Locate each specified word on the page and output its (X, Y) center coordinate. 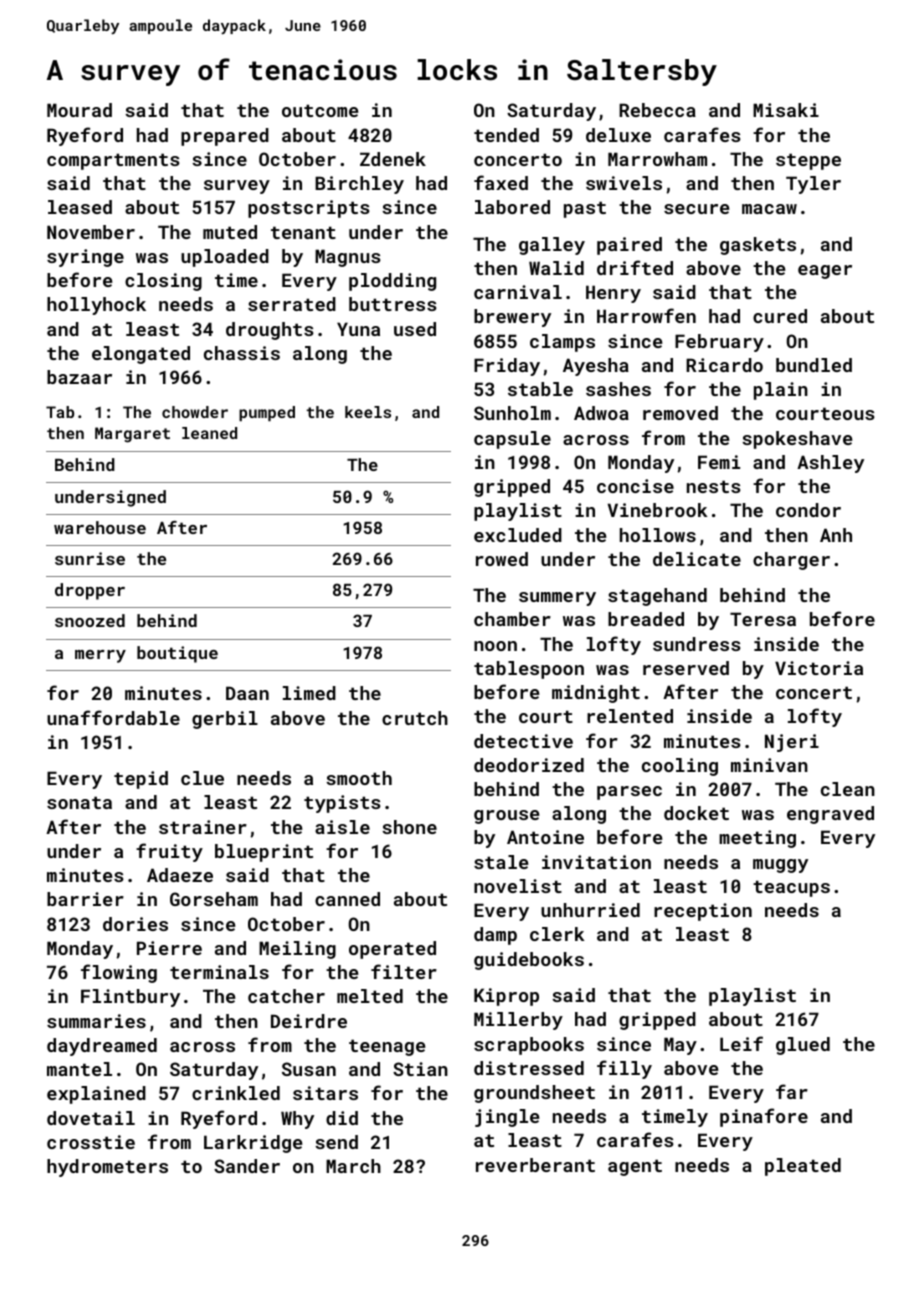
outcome (320, 110)
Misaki (786, 110)
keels (368, 412)
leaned (209, 433)
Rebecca (657, 110)
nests (714, 486)
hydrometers (107, 1168)
